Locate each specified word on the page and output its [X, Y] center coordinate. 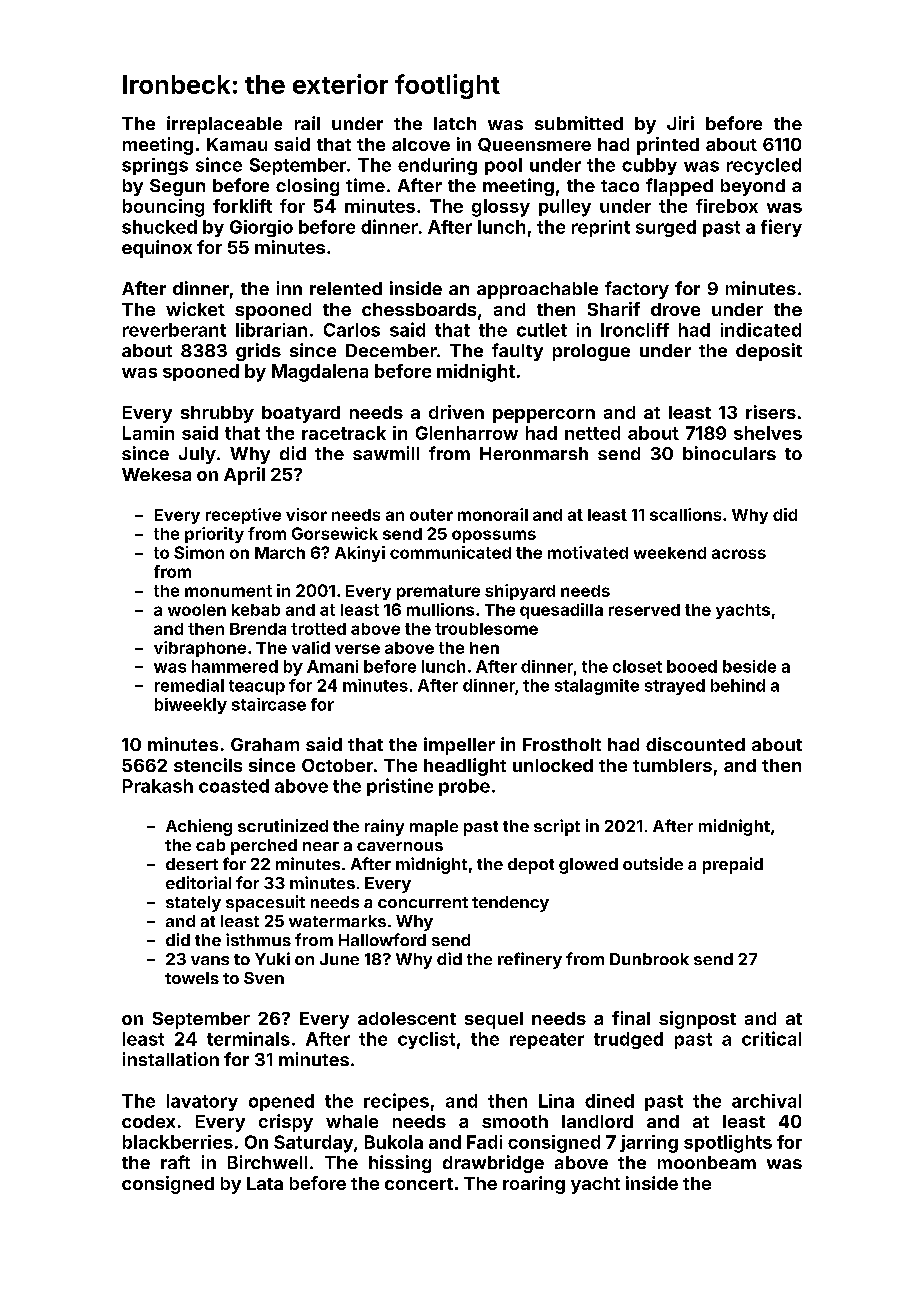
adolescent [407, 1018]
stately [193, 904]
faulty [517, 352]
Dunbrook [649, 959]
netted [592, 433]
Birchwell [267, 1162]
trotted [318, 629]
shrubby [217, 414]
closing [307, 187]
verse [357, 649]
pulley [565, 208]
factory [637, 290]
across [739, 554]
